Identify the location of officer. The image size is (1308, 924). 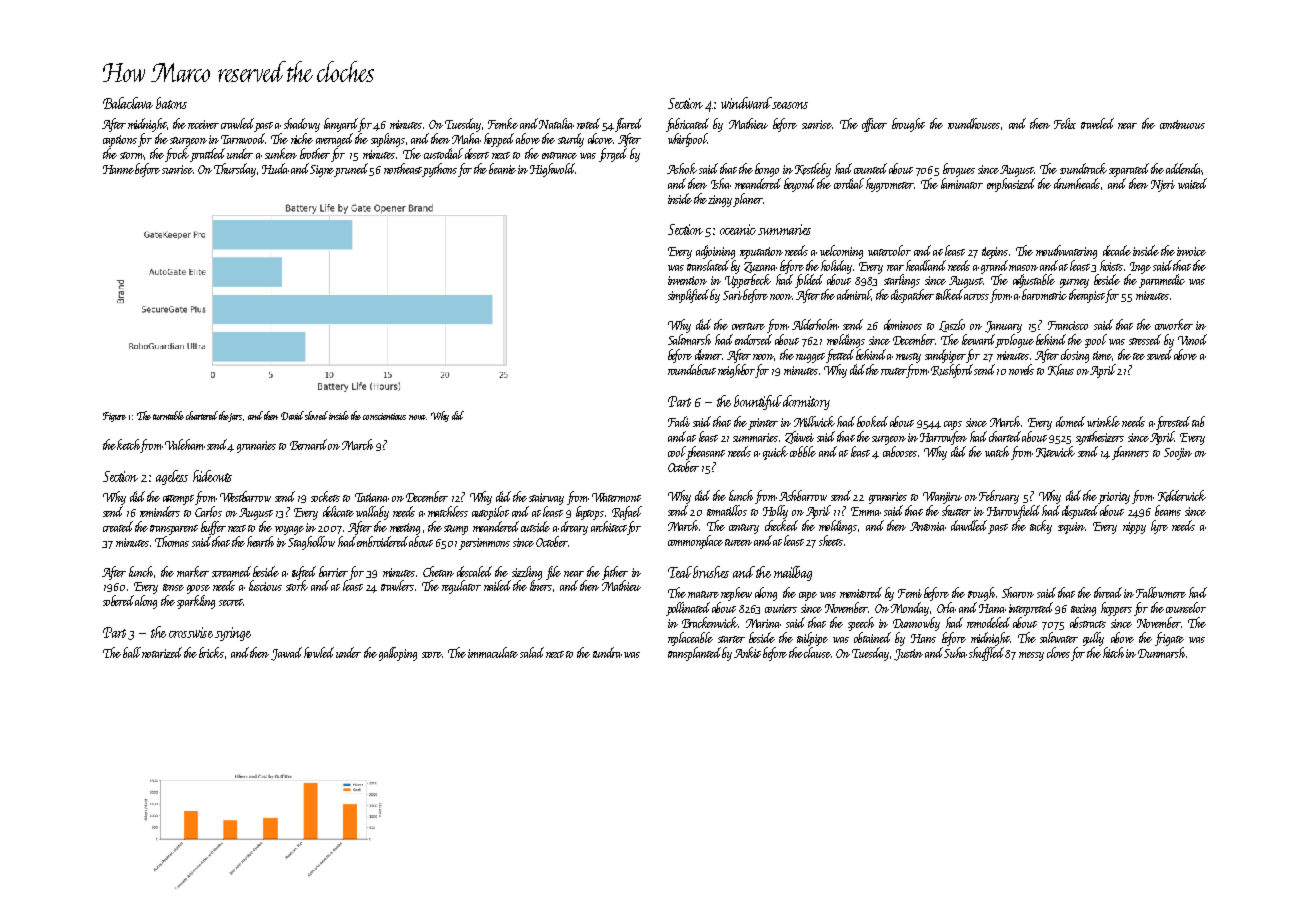
(874, 125).
